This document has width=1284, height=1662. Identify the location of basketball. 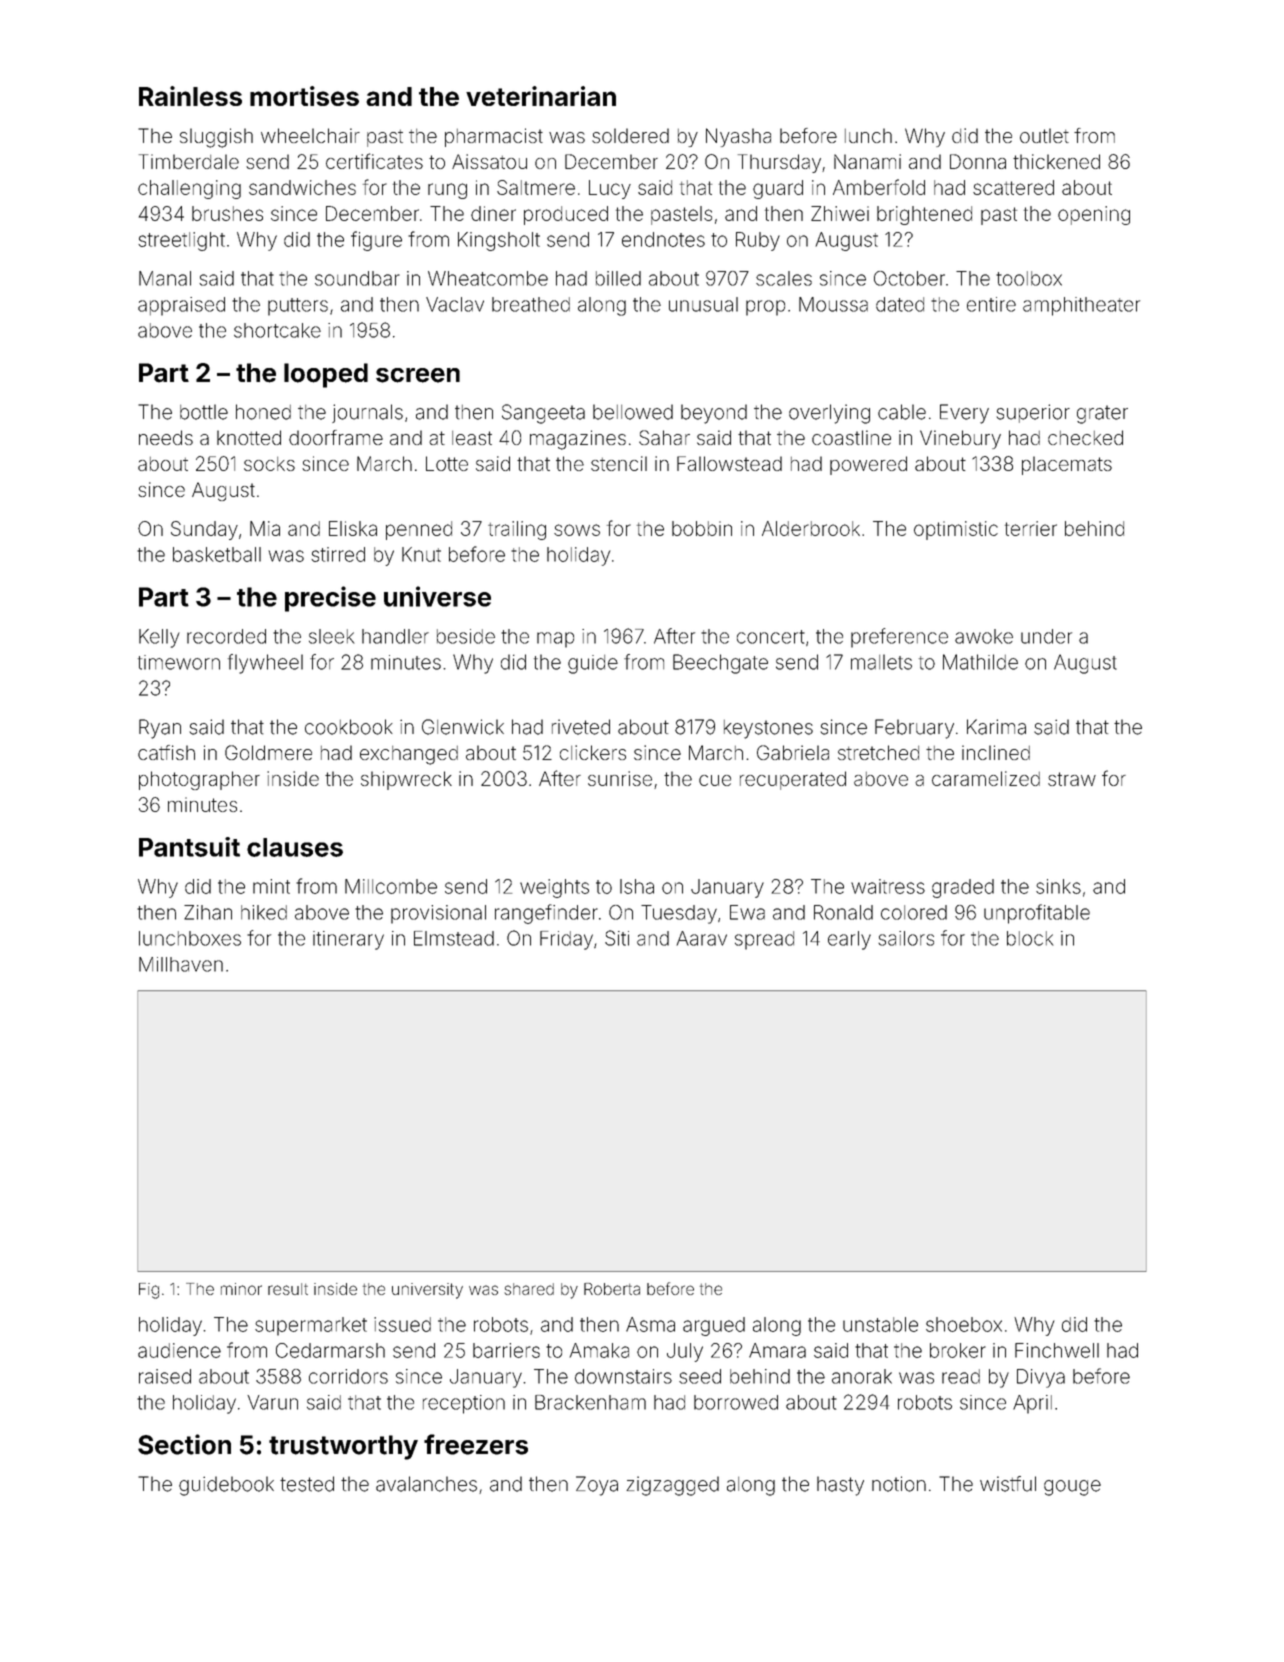
(217, 554).
